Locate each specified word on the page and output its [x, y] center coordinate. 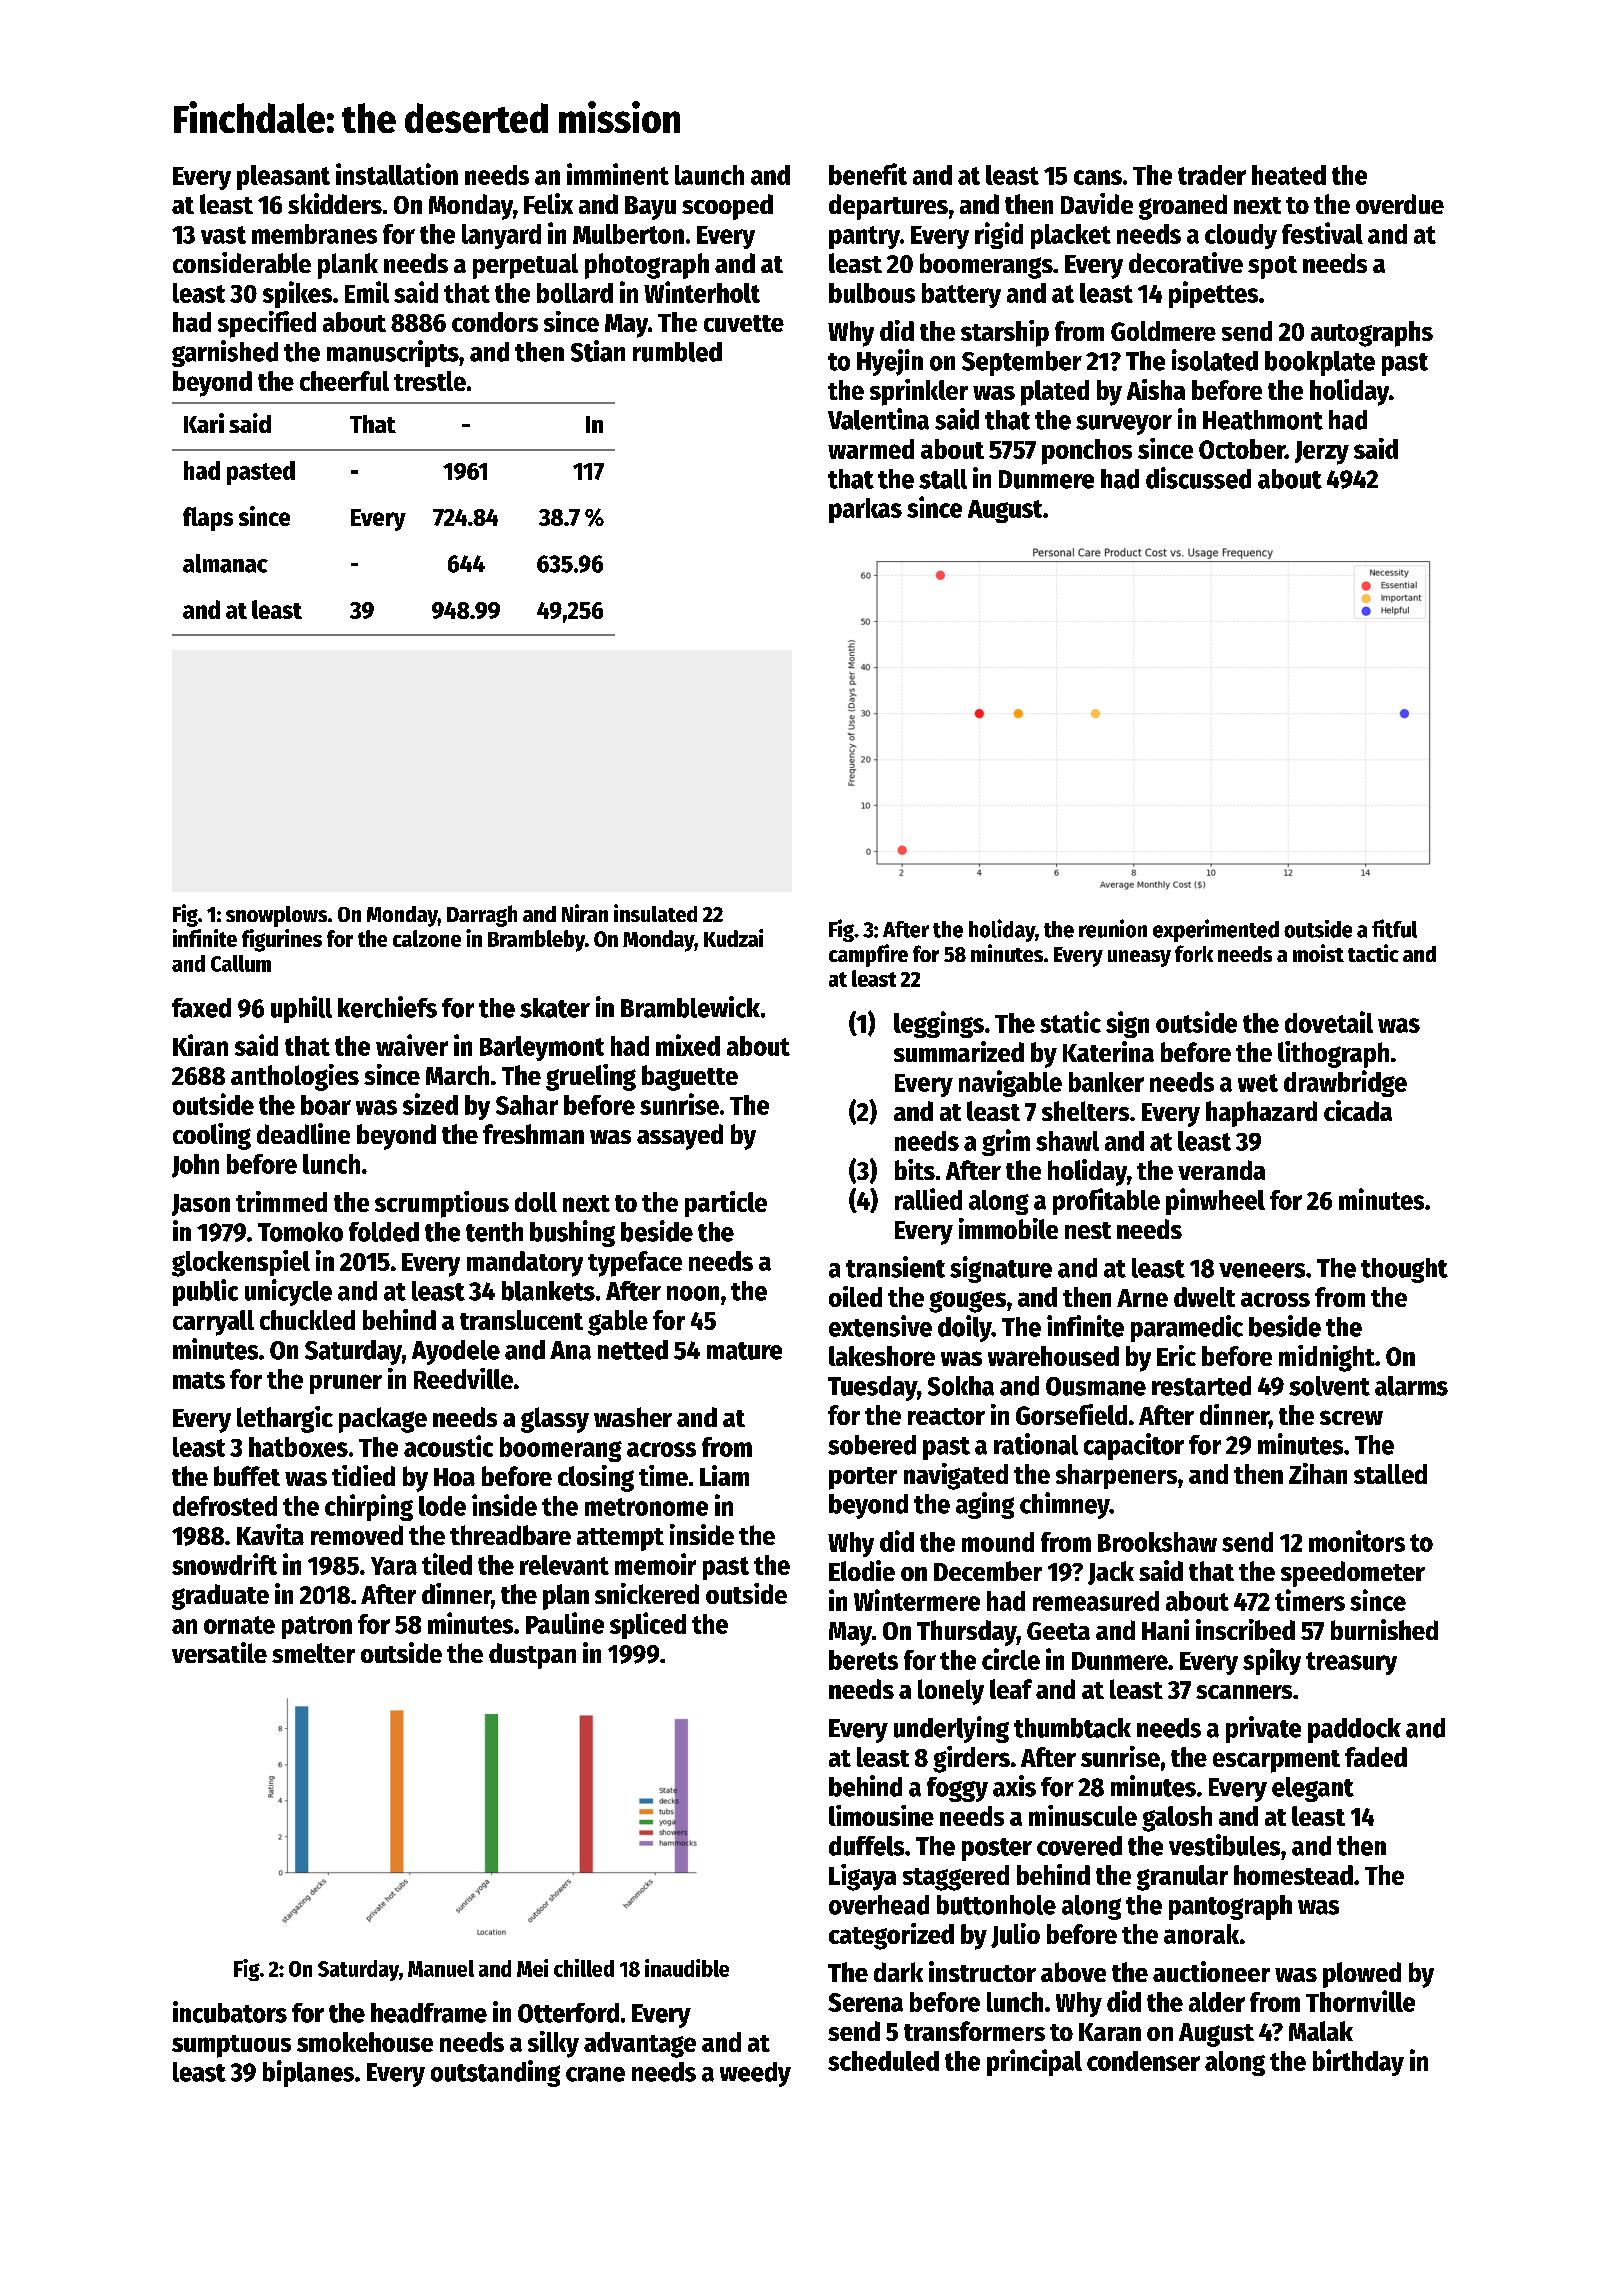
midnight [1327, 1358]
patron [317, 1627]
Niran [585, 913]
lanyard [501, 236]
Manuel [441, 1968]
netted [633, 1350]
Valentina [878, 419]
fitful [1394, 928]
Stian [598, 351]
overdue [1400, 204]
